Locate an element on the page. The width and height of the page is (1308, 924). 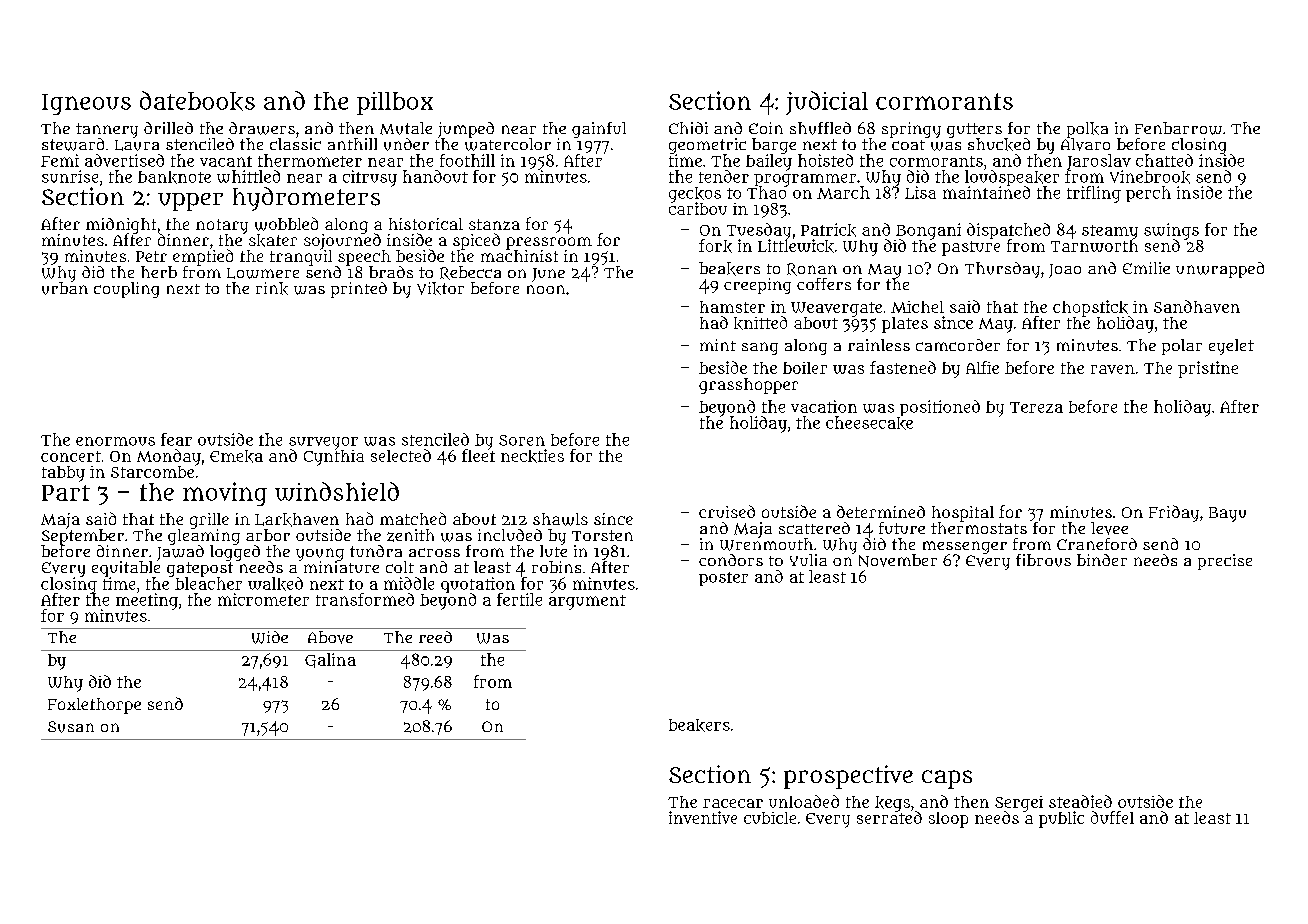
Bayu is located at coordinates (1227, 514).
